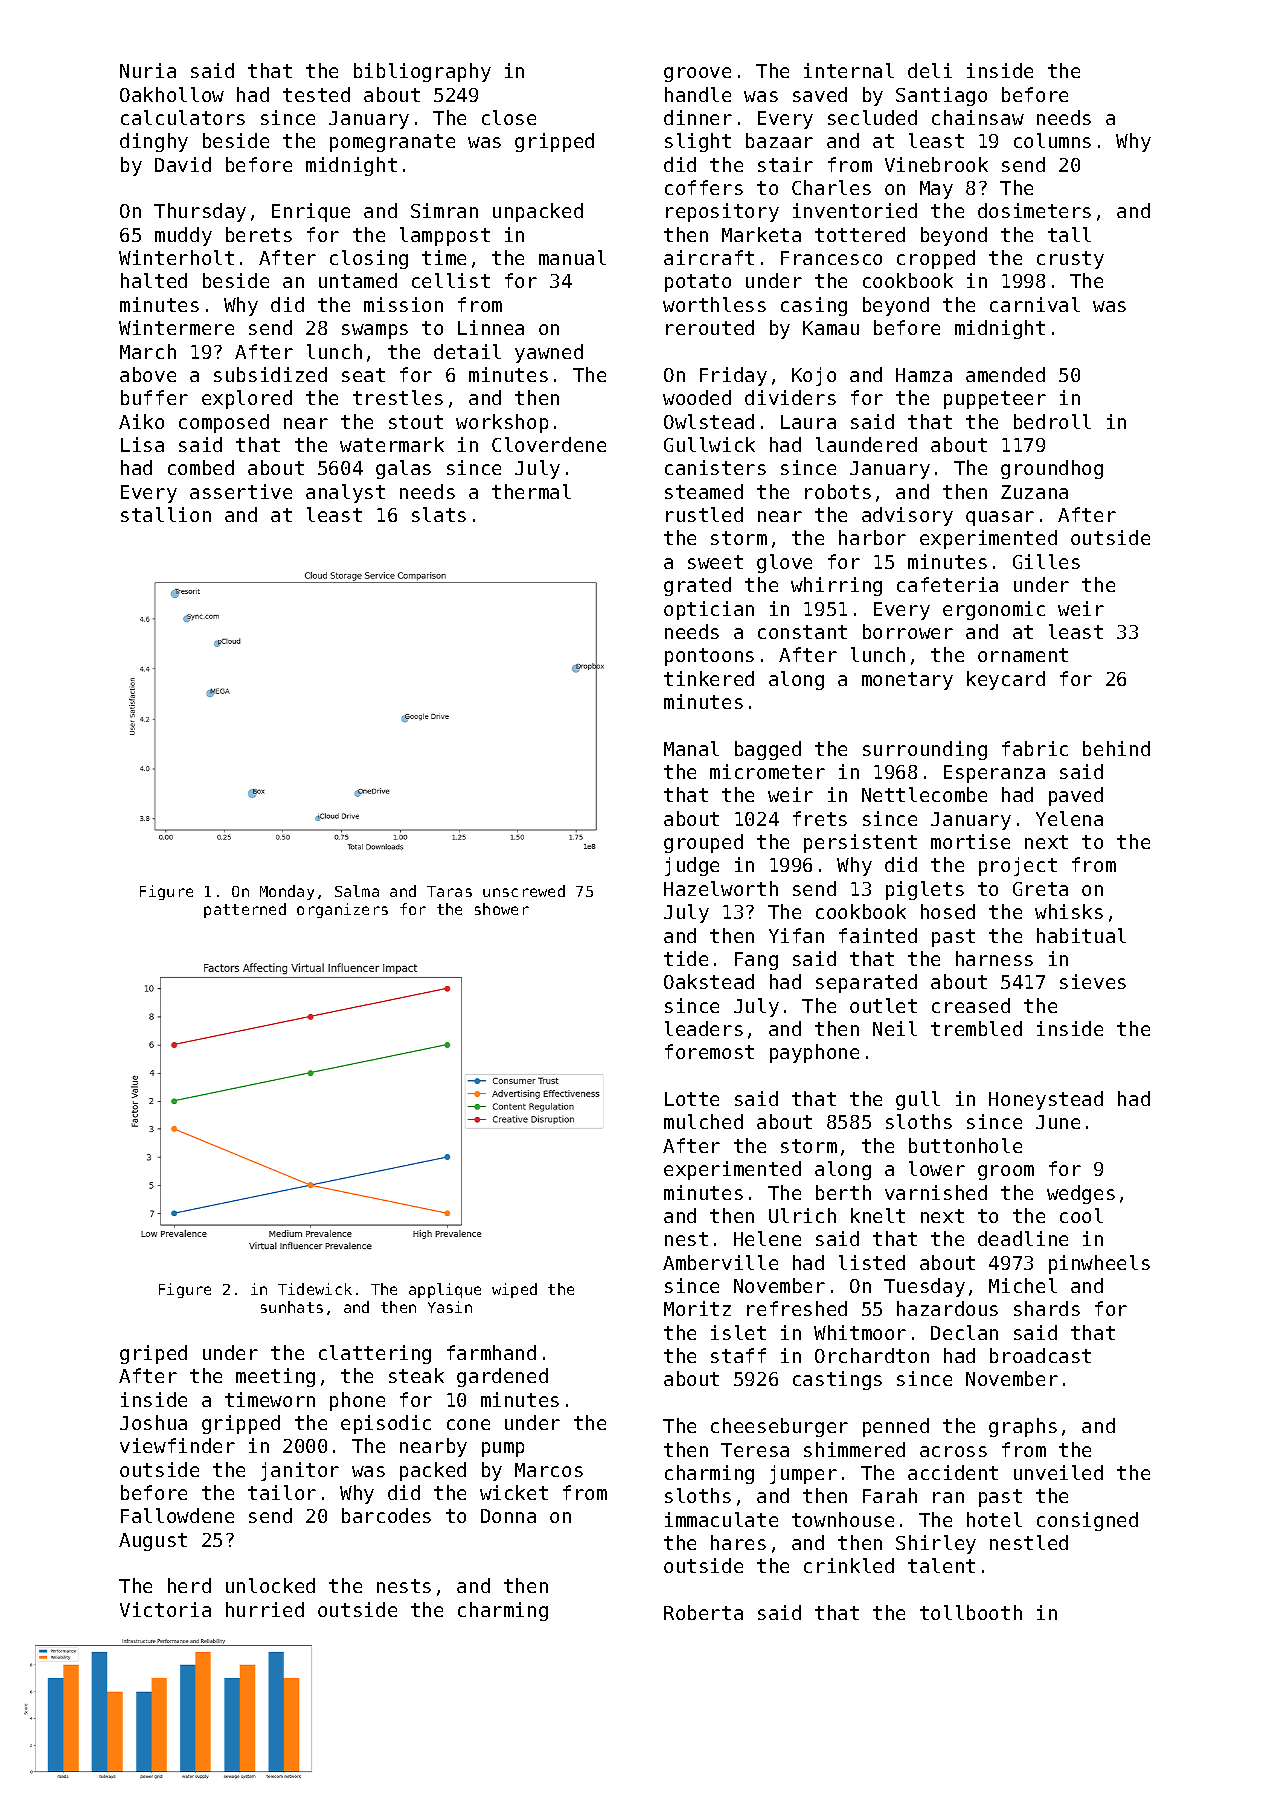  Describe the element at coordinates (971, 1005) in the page. I see `creased` at that location.
